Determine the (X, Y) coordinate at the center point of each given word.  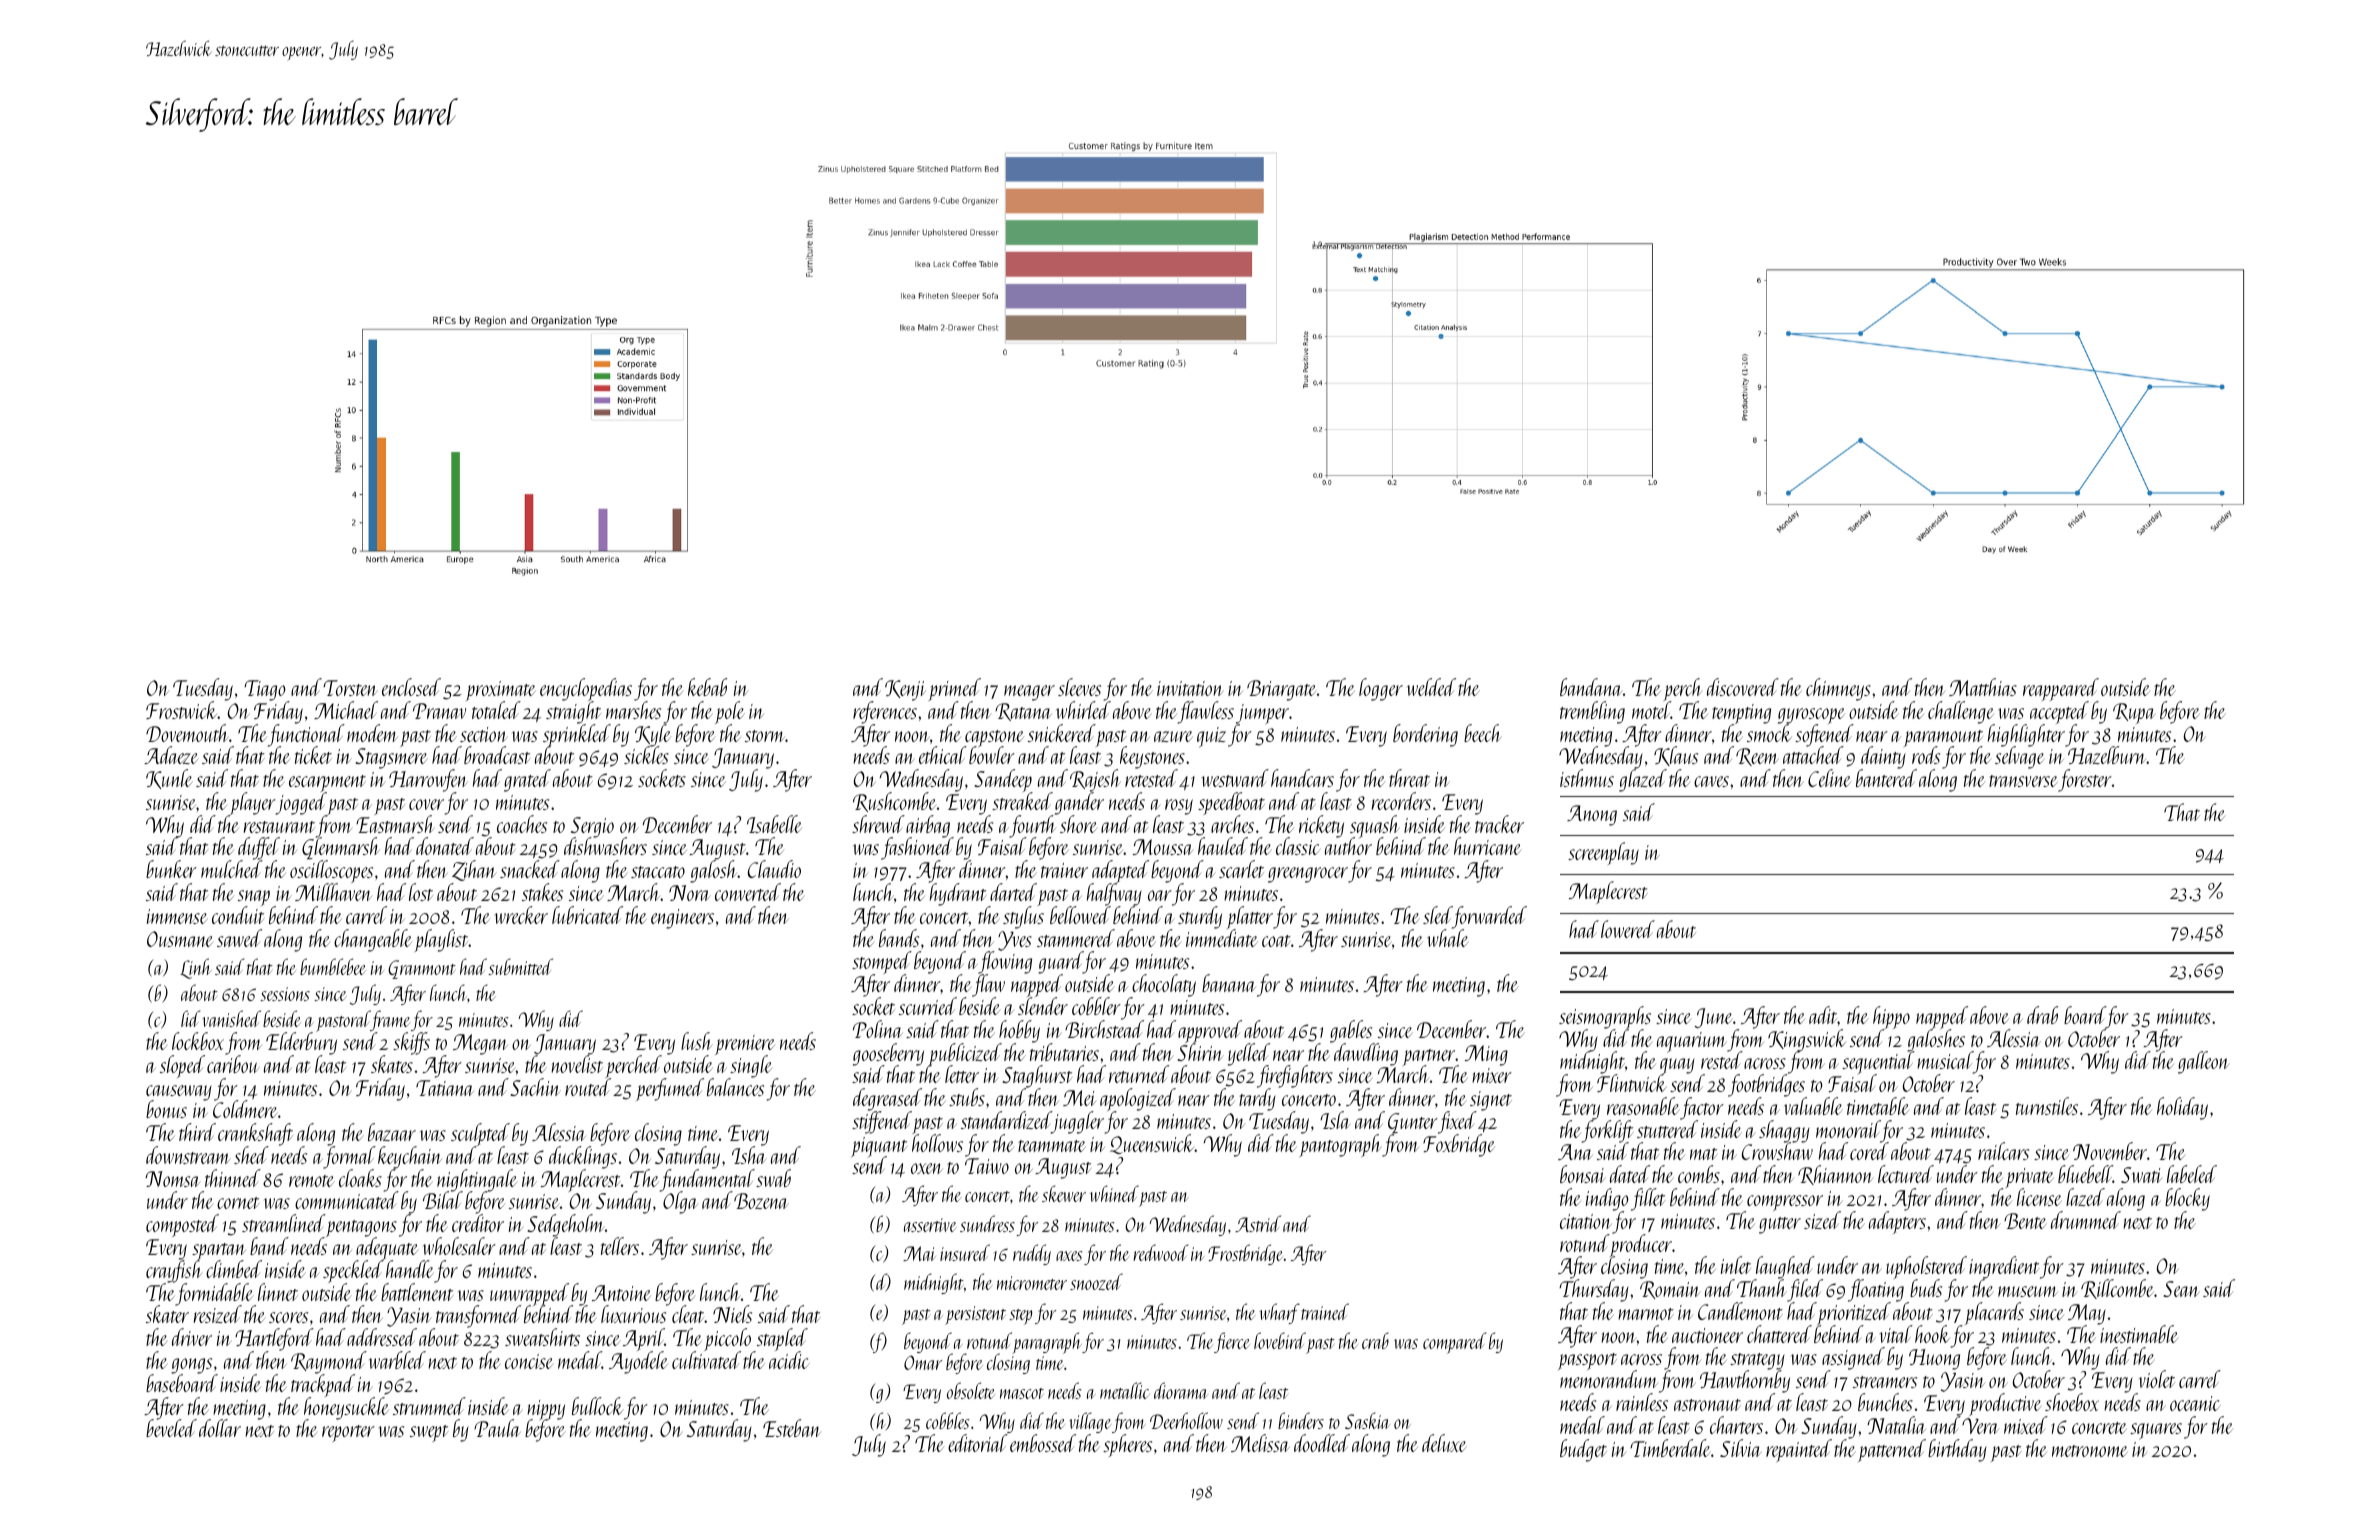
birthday (1957, 1450)
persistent (975, 1315)
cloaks (360, 1178)
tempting (1741, 714)
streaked (1022, 801)
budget (1583, 1450)
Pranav (439, 711)
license (2039, 1197)
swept (429, 1433)
